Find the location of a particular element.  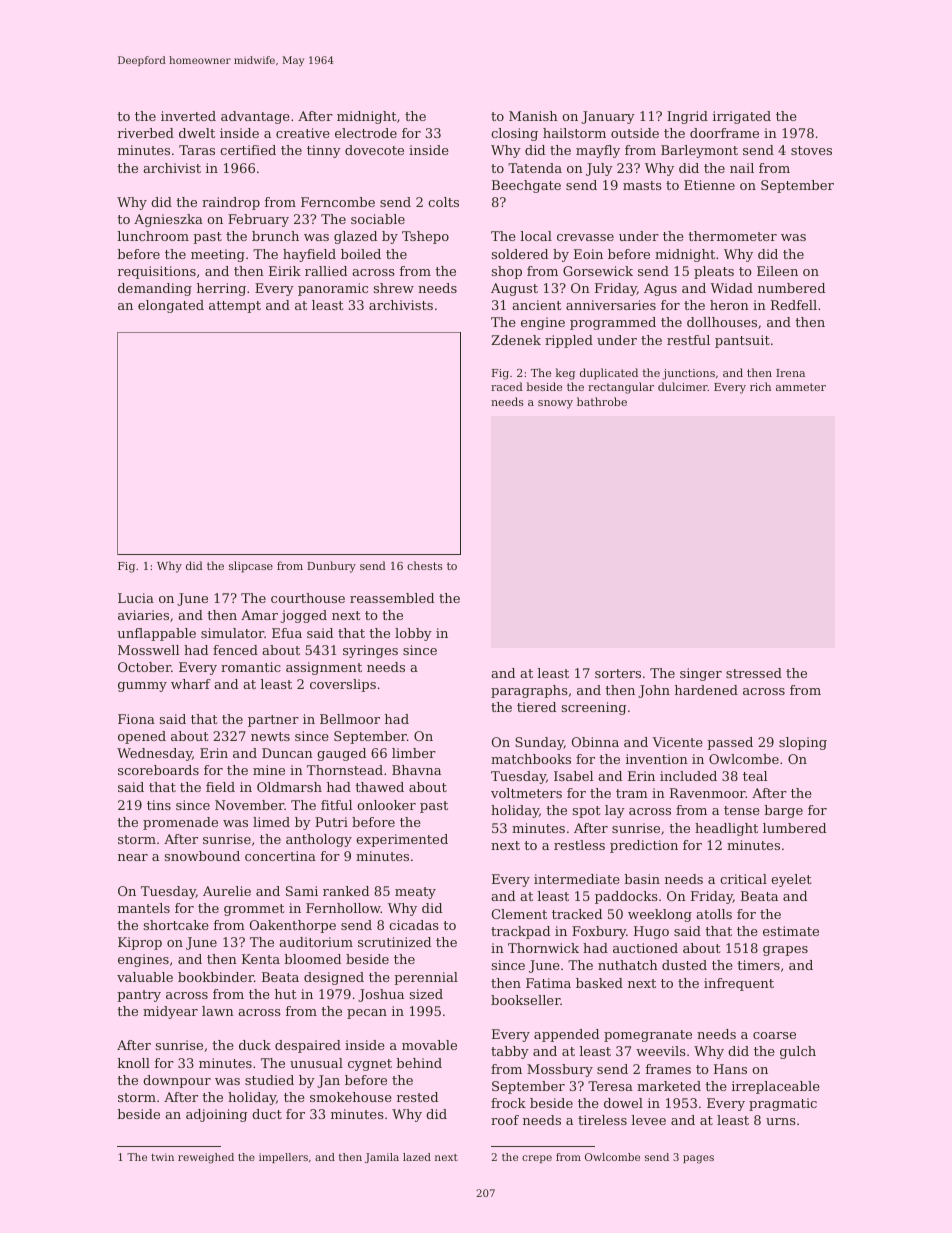

lobby is located at coordinates (413, 634).
